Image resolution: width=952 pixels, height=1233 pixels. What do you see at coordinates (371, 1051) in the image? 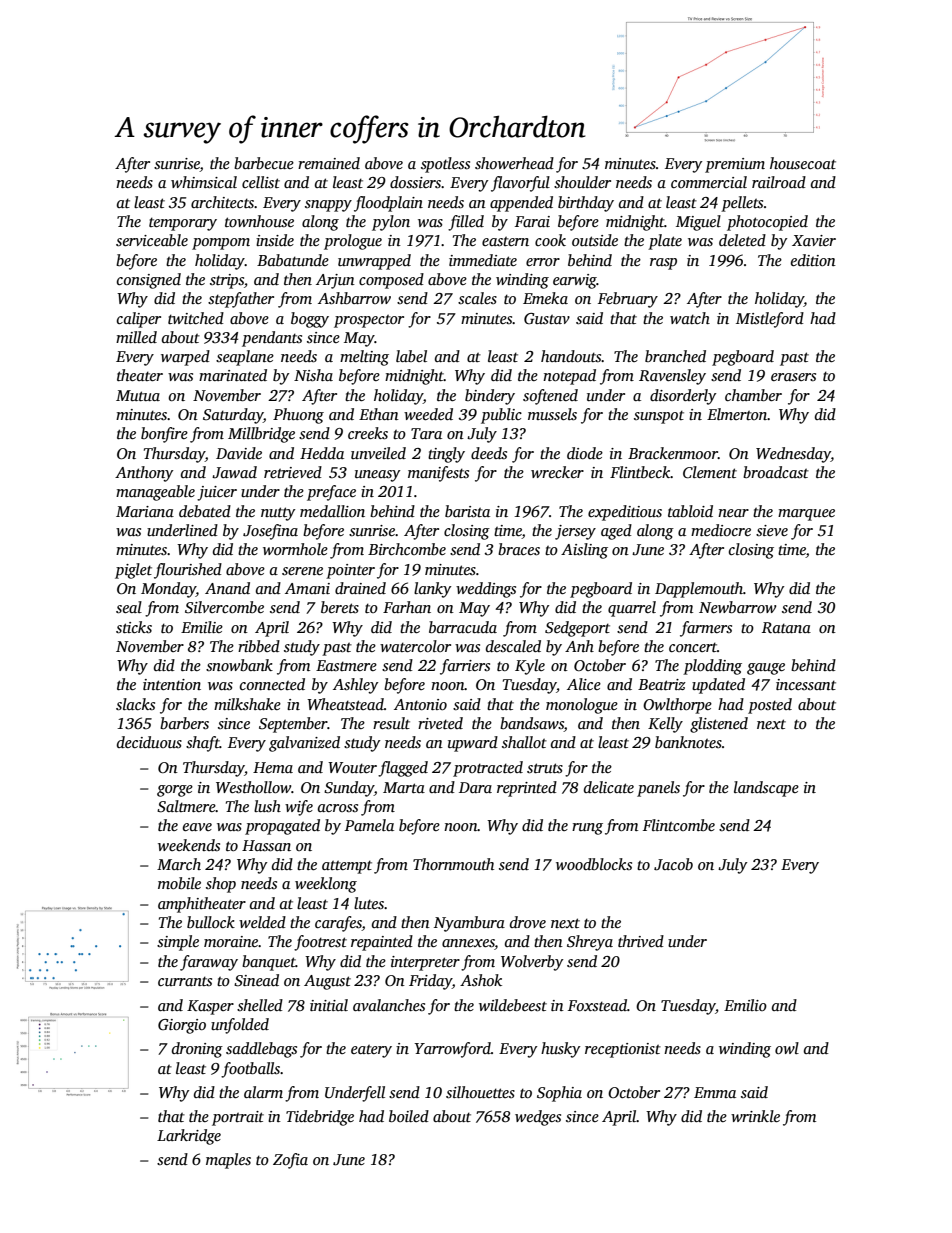
I see `eatery` at bounding box center [371, 1051].
